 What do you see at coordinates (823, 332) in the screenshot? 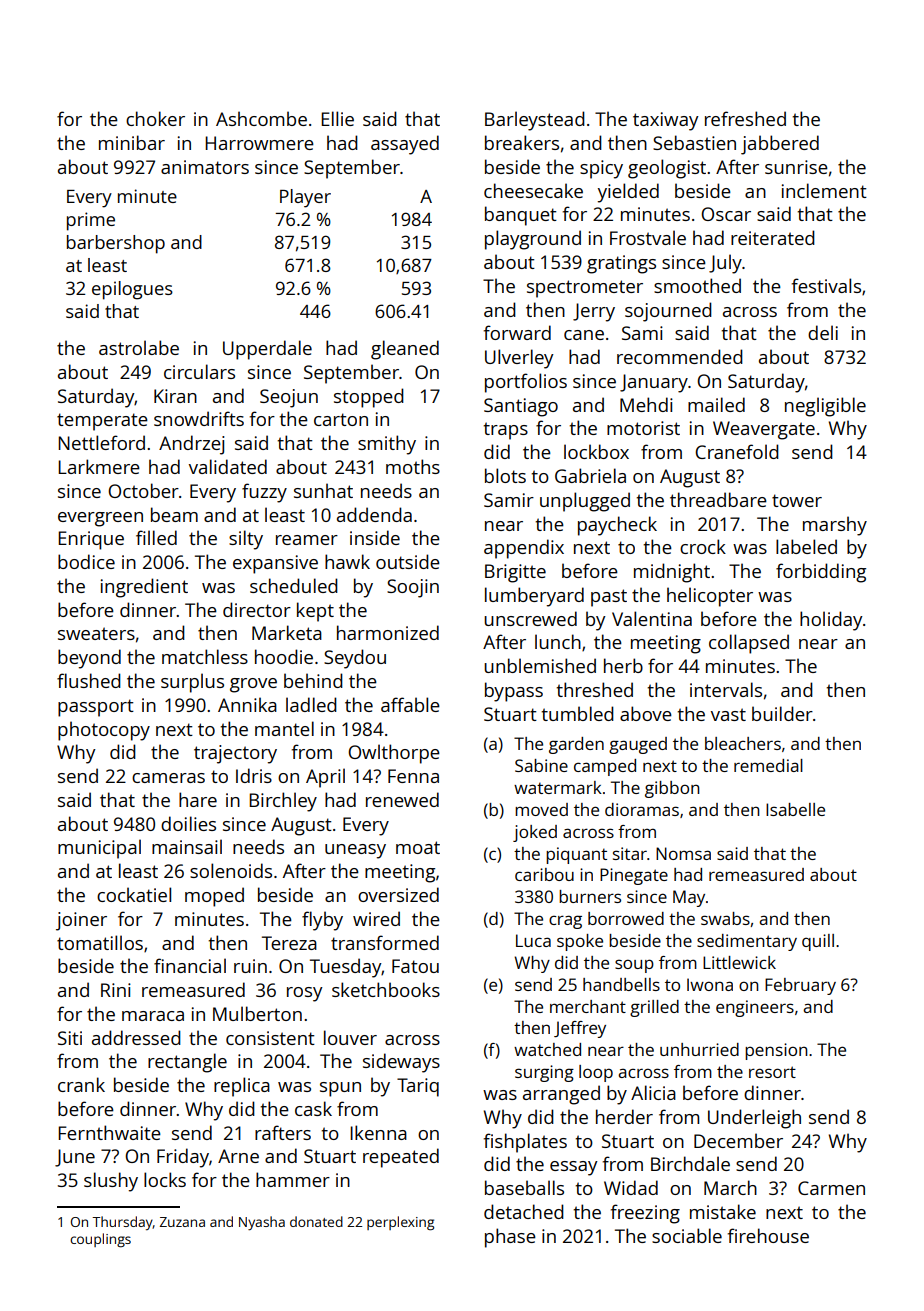
I see `deli` at bounding box center [823, 332].
